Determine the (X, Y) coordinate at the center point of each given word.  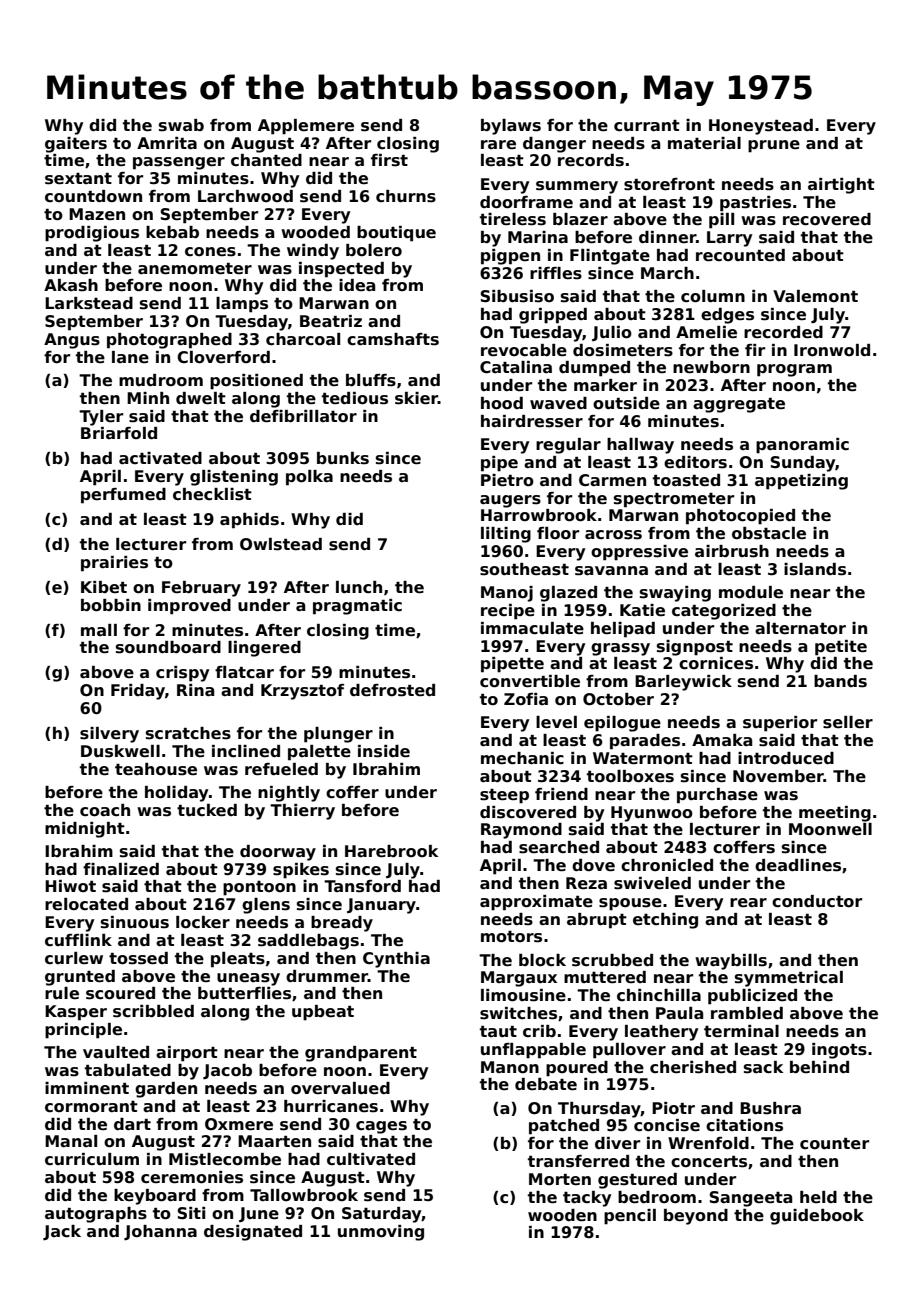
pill (721, 221)
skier (416, 398)
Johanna (160, 1232)
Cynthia (396, 960)
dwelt (201, 398)
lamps (242, 305)
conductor (817, 901)
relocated (86, 904)
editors (695, 462)
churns (406, 196)
